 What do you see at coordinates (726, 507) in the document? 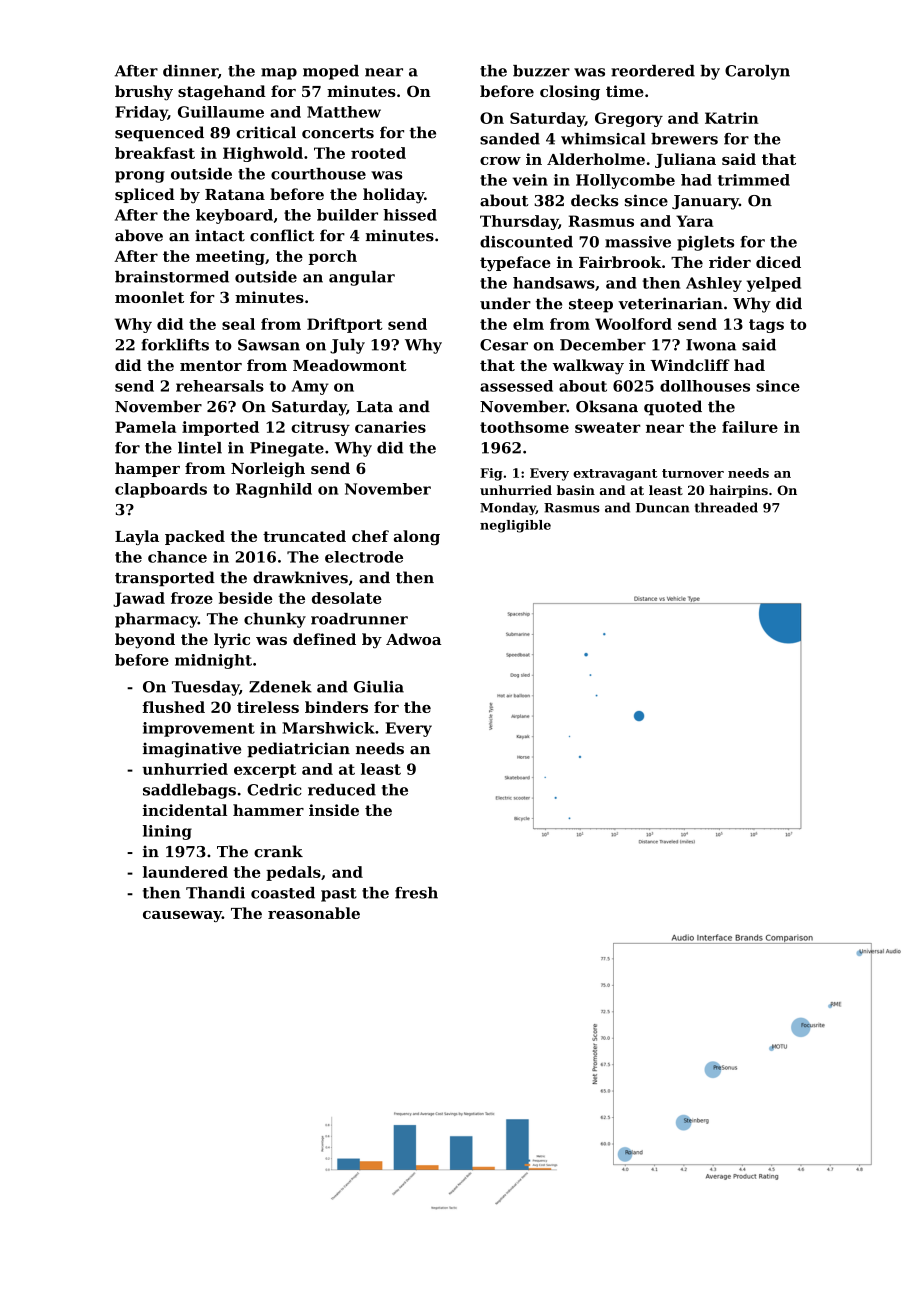
I see `threaded` at bounding box center [726, 507].
